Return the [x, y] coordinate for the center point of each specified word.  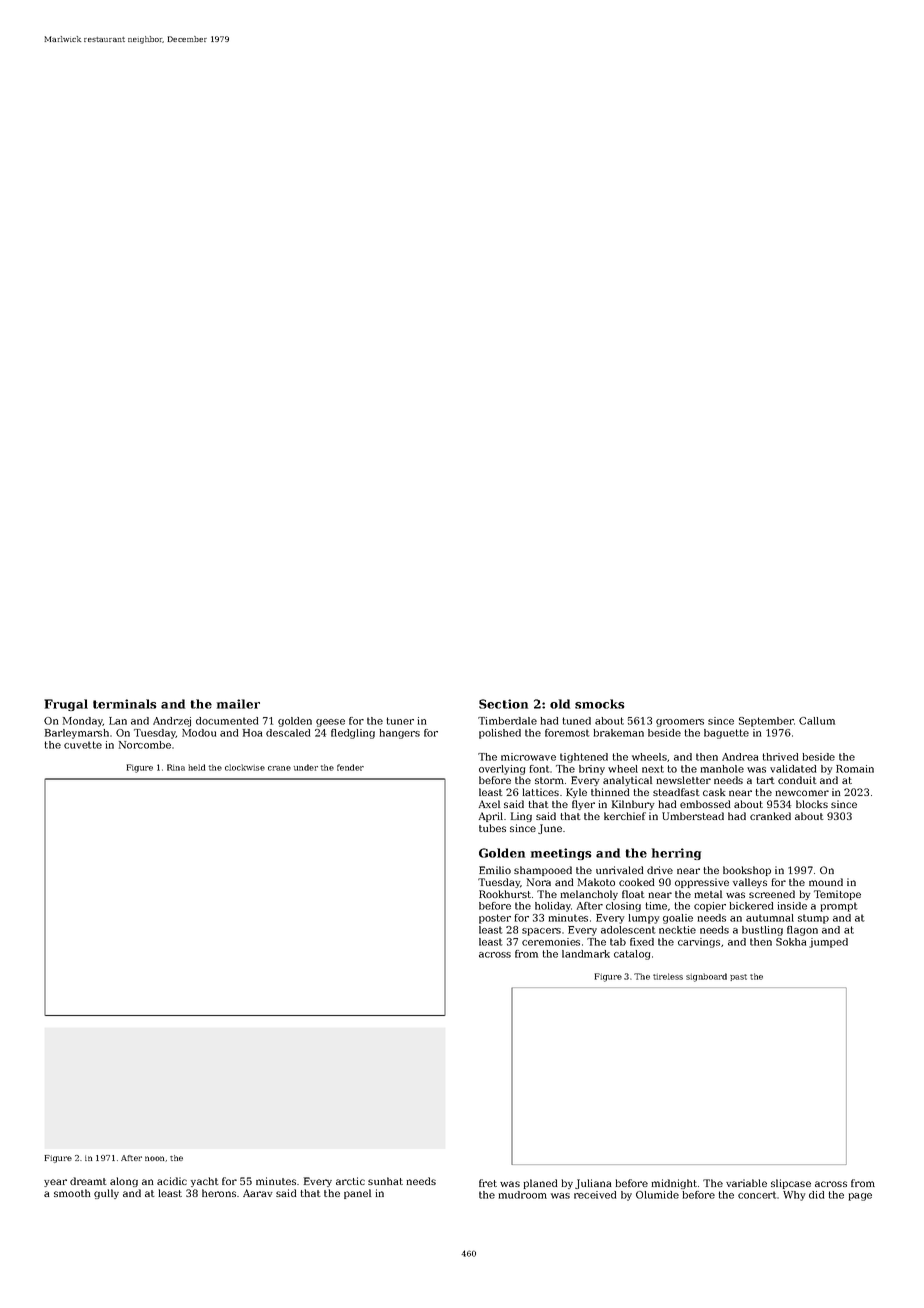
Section [503, 704]
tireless [668, 976]
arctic [350, 1181]
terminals [125, 704]
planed [540, 1184]
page [860, 1197]
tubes [492, 828]
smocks [600, 704]
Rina [176, 767]
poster [495, 919]
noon [154, 1158]
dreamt [88, 1181]
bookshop [747, 871]
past [738, 977]
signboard [706, 977]
